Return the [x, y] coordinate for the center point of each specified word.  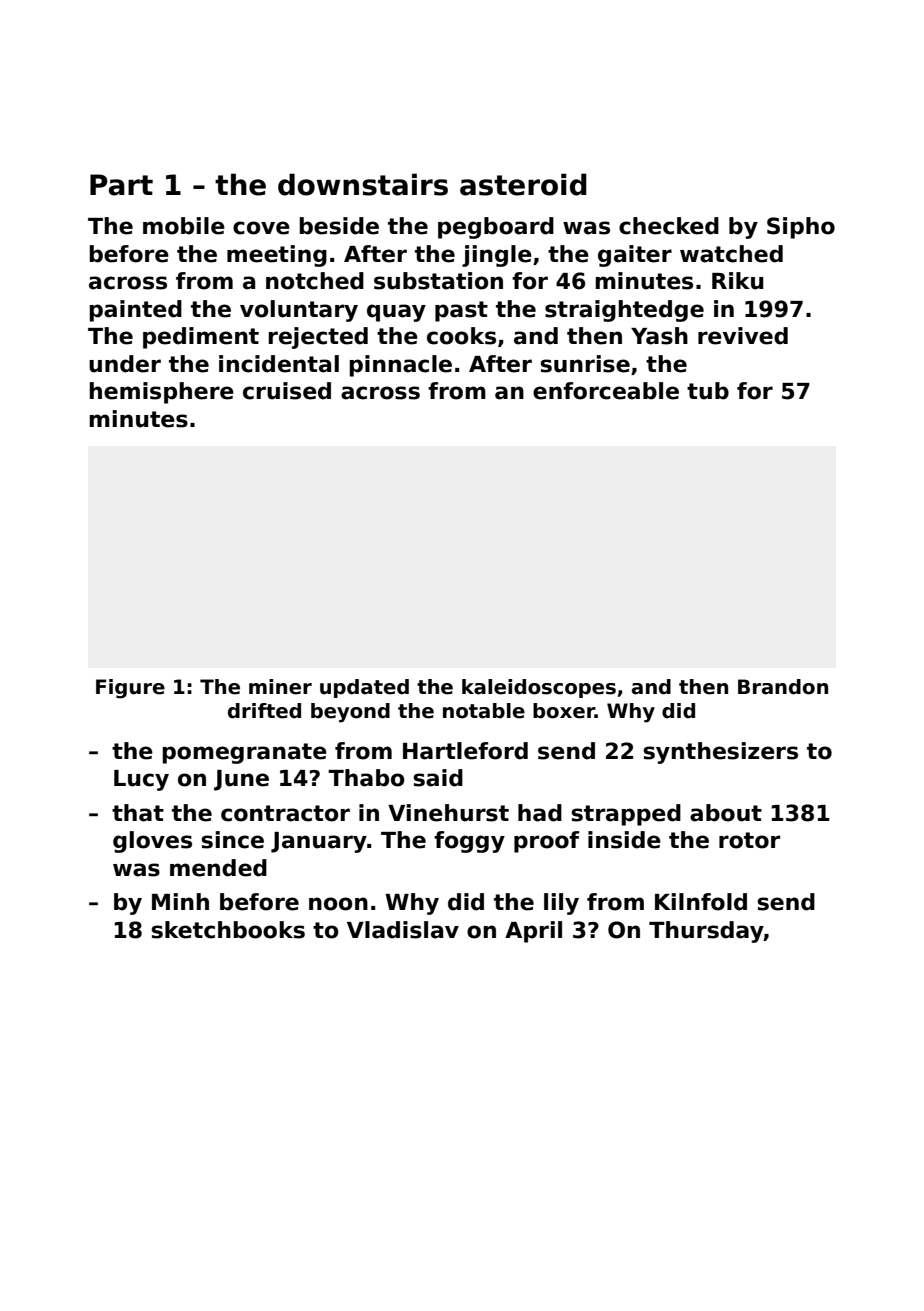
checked [669, 226]
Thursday [706, 932]
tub [708, 391]
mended [218, 868]
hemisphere [161, 393]
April [533, 932]
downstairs [363, 184]
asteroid [523, 184]
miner [280, 687]
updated [364, 688]
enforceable [606, 391]
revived [743, 336]
